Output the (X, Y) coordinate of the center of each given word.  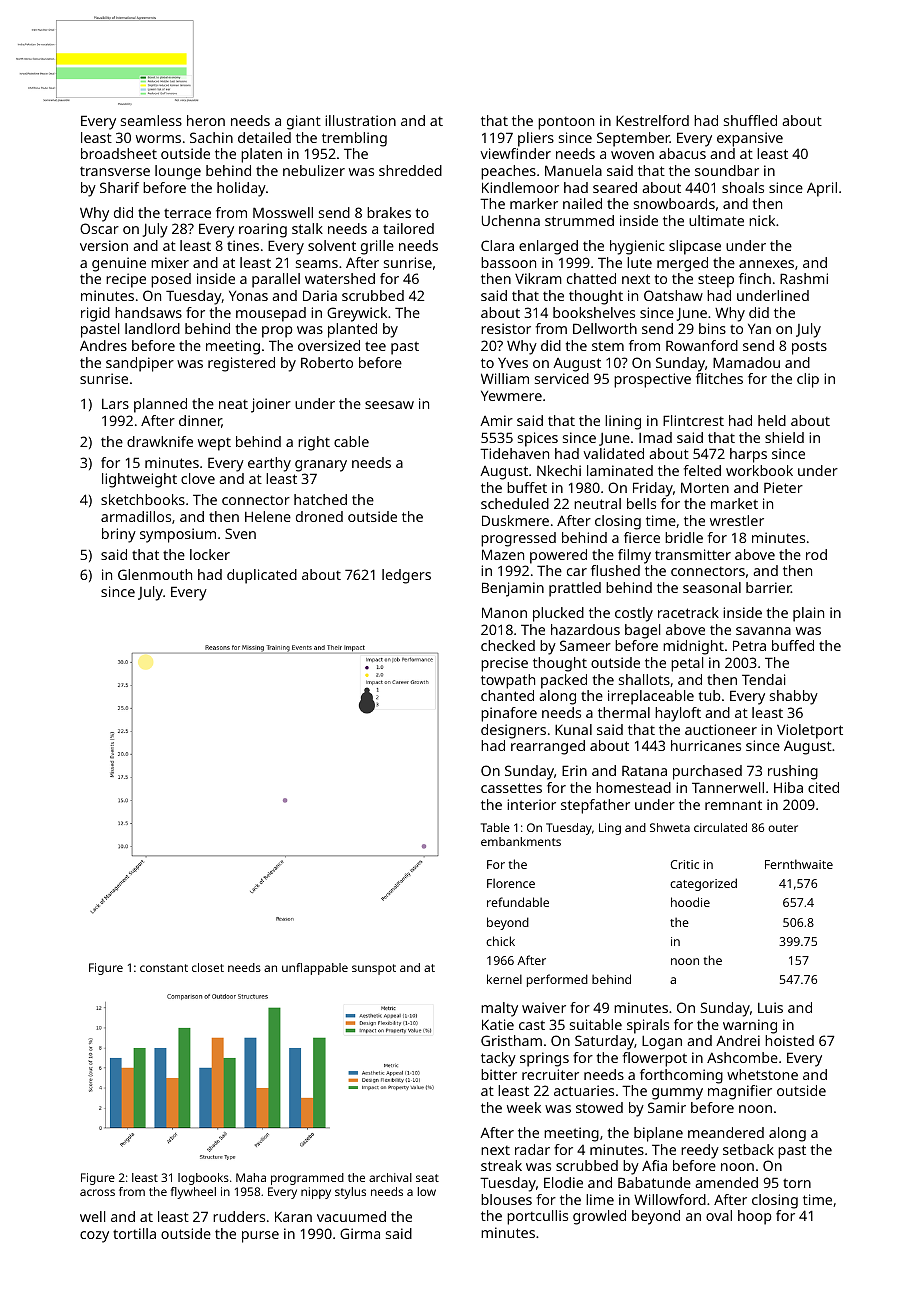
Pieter (783, 487)
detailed (264, 137)
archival (390, 1177)
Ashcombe (742, 1057)
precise (504, 664)
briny (119, 535)
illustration (360, 120)
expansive (750, 139)
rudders (239, 1216)
